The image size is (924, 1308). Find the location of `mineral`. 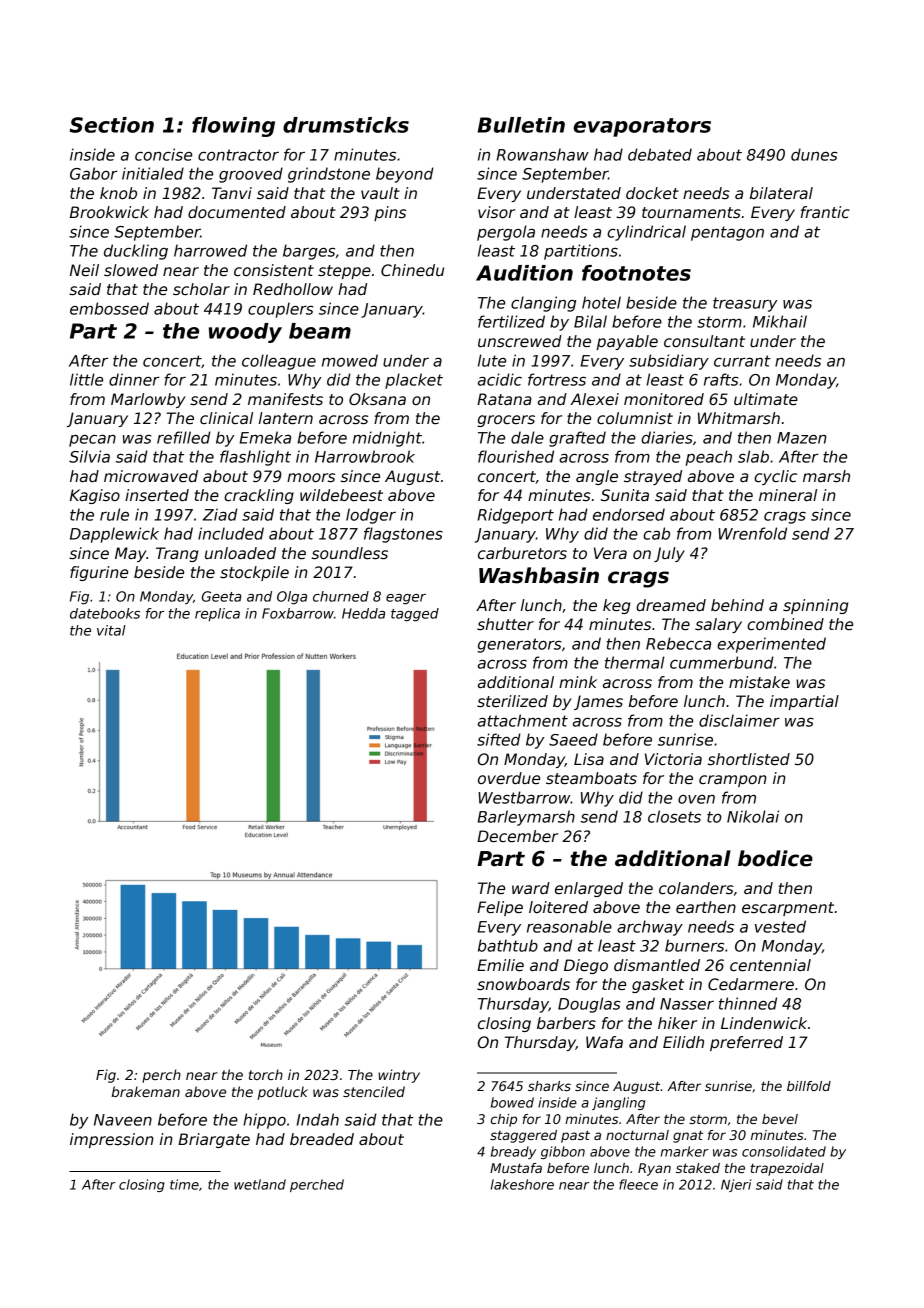

mineral is located at coordinates (788, 495).
